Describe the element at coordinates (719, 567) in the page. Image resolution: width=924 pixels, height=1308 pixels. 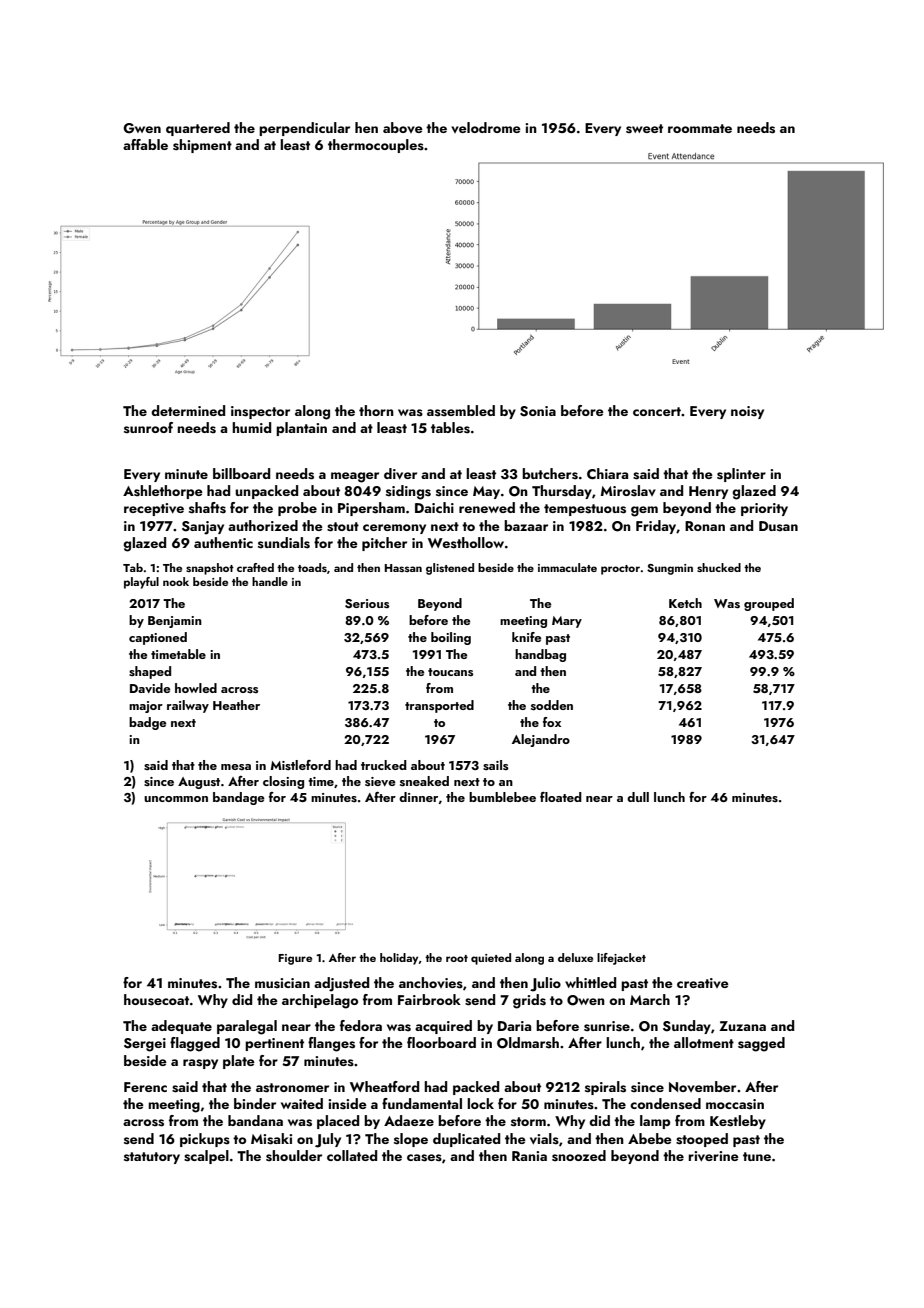
I see `shucked` at that location.
